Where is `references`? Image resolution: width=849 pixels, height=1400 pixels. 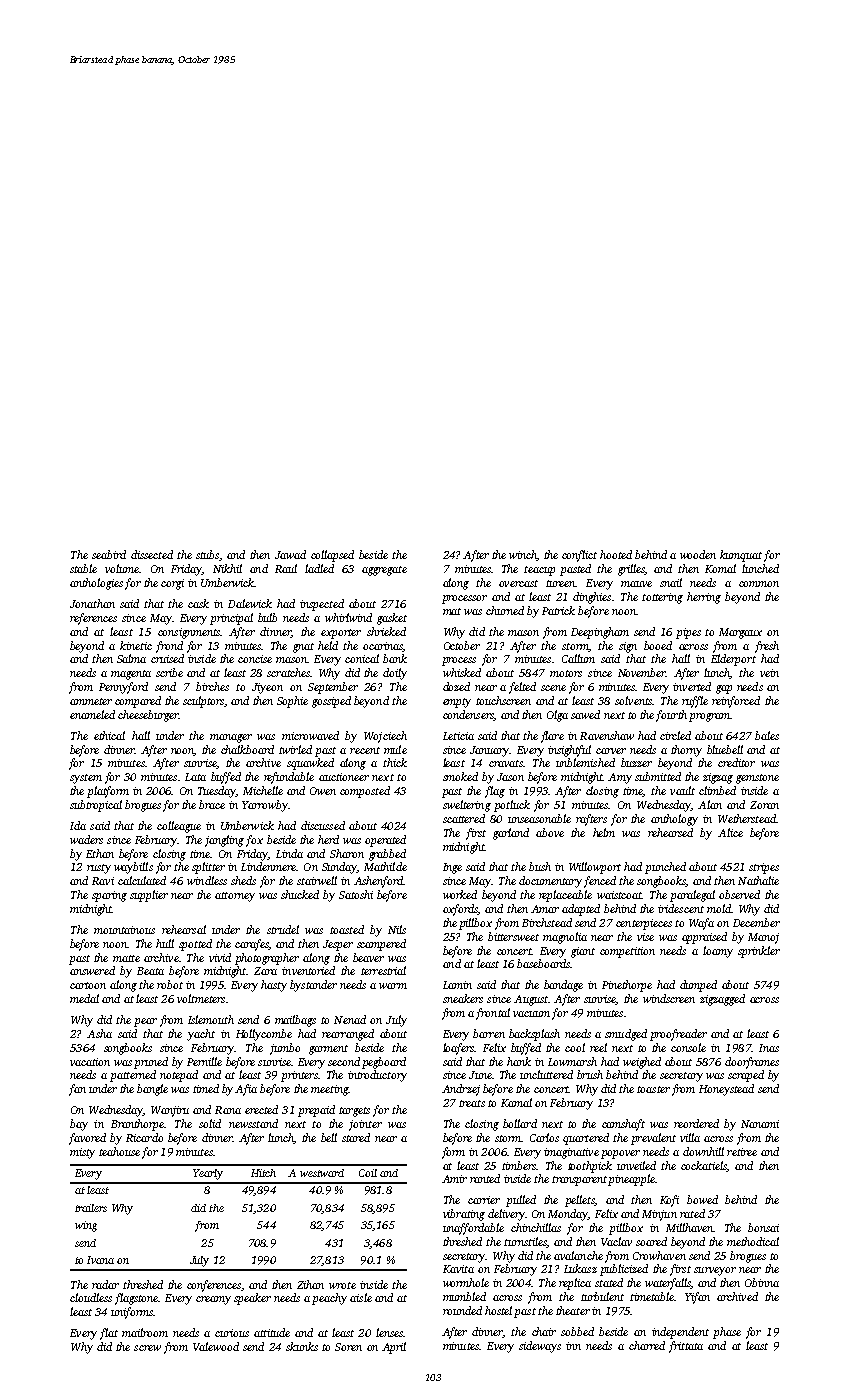 references is located at coordinates (93, 619).
